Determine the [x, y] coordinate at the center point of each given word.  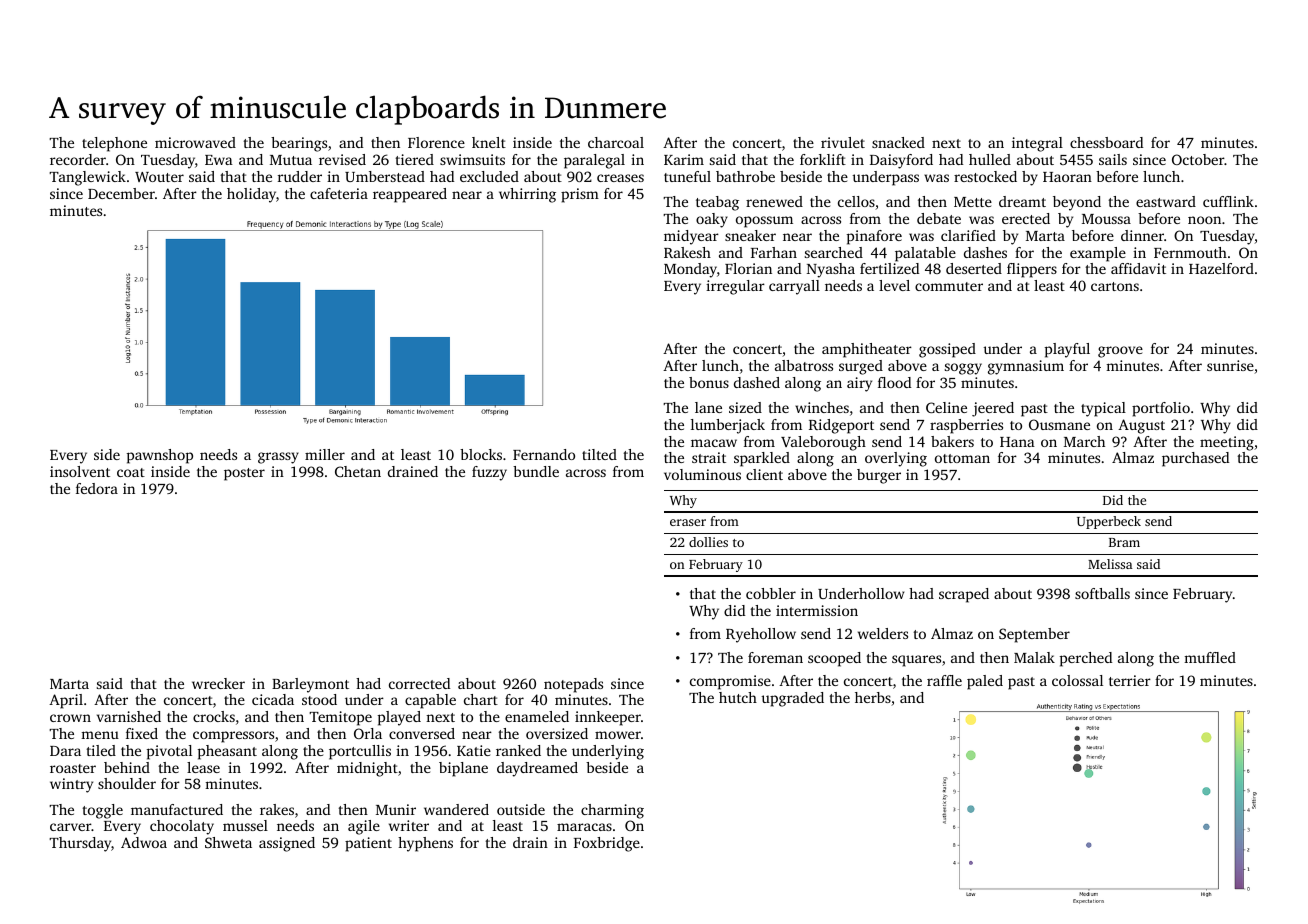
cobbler [771, 593]
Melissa [1110, 564]
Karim [684, 159]
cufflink [1228, 201]
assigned [287, 844]
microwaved [195, 142]
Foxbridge [607, 844]
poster [244, 474]
